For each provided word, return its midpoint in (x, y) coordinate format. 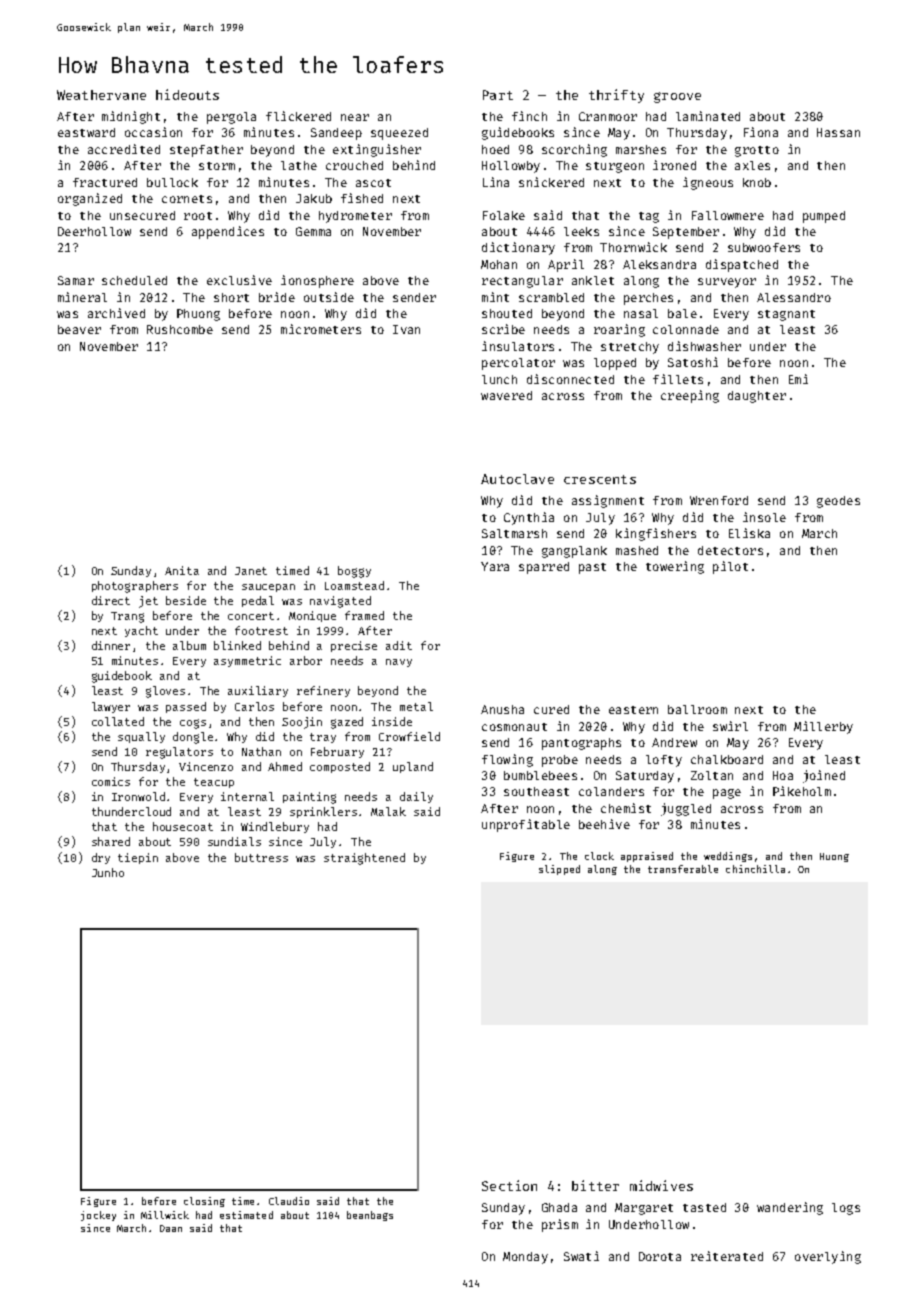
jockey (98, 1216)
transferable (683, 869)
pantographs (581, 744)
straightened (364, 859)
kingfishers (656, 534)
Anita (182, 570)
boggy (354, 572)
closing (204, 1202)
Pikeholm (802, 791)
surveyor (727, 283)
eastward (86, 132)
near (355, 117)
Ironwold (138, 796)
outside (329, 297)
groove (677, 97)
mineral (82, 297)
